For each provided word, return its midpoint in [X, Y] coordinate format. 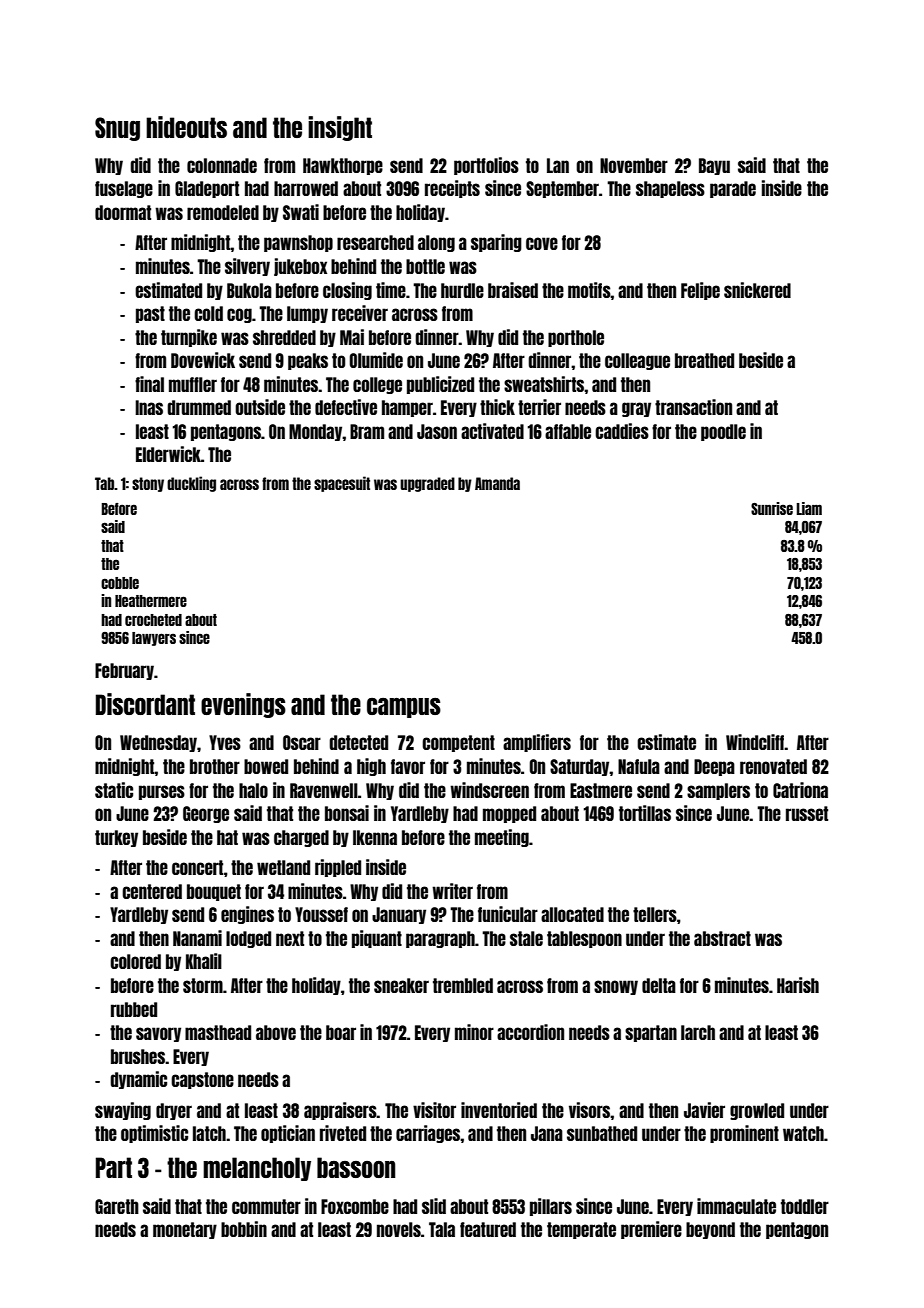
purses [162, 792]
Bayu [714, 166]
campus [404, 708]
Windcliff [755, 742]
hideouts [186, 127]
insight [340, 128]
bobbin [244, 1229]
